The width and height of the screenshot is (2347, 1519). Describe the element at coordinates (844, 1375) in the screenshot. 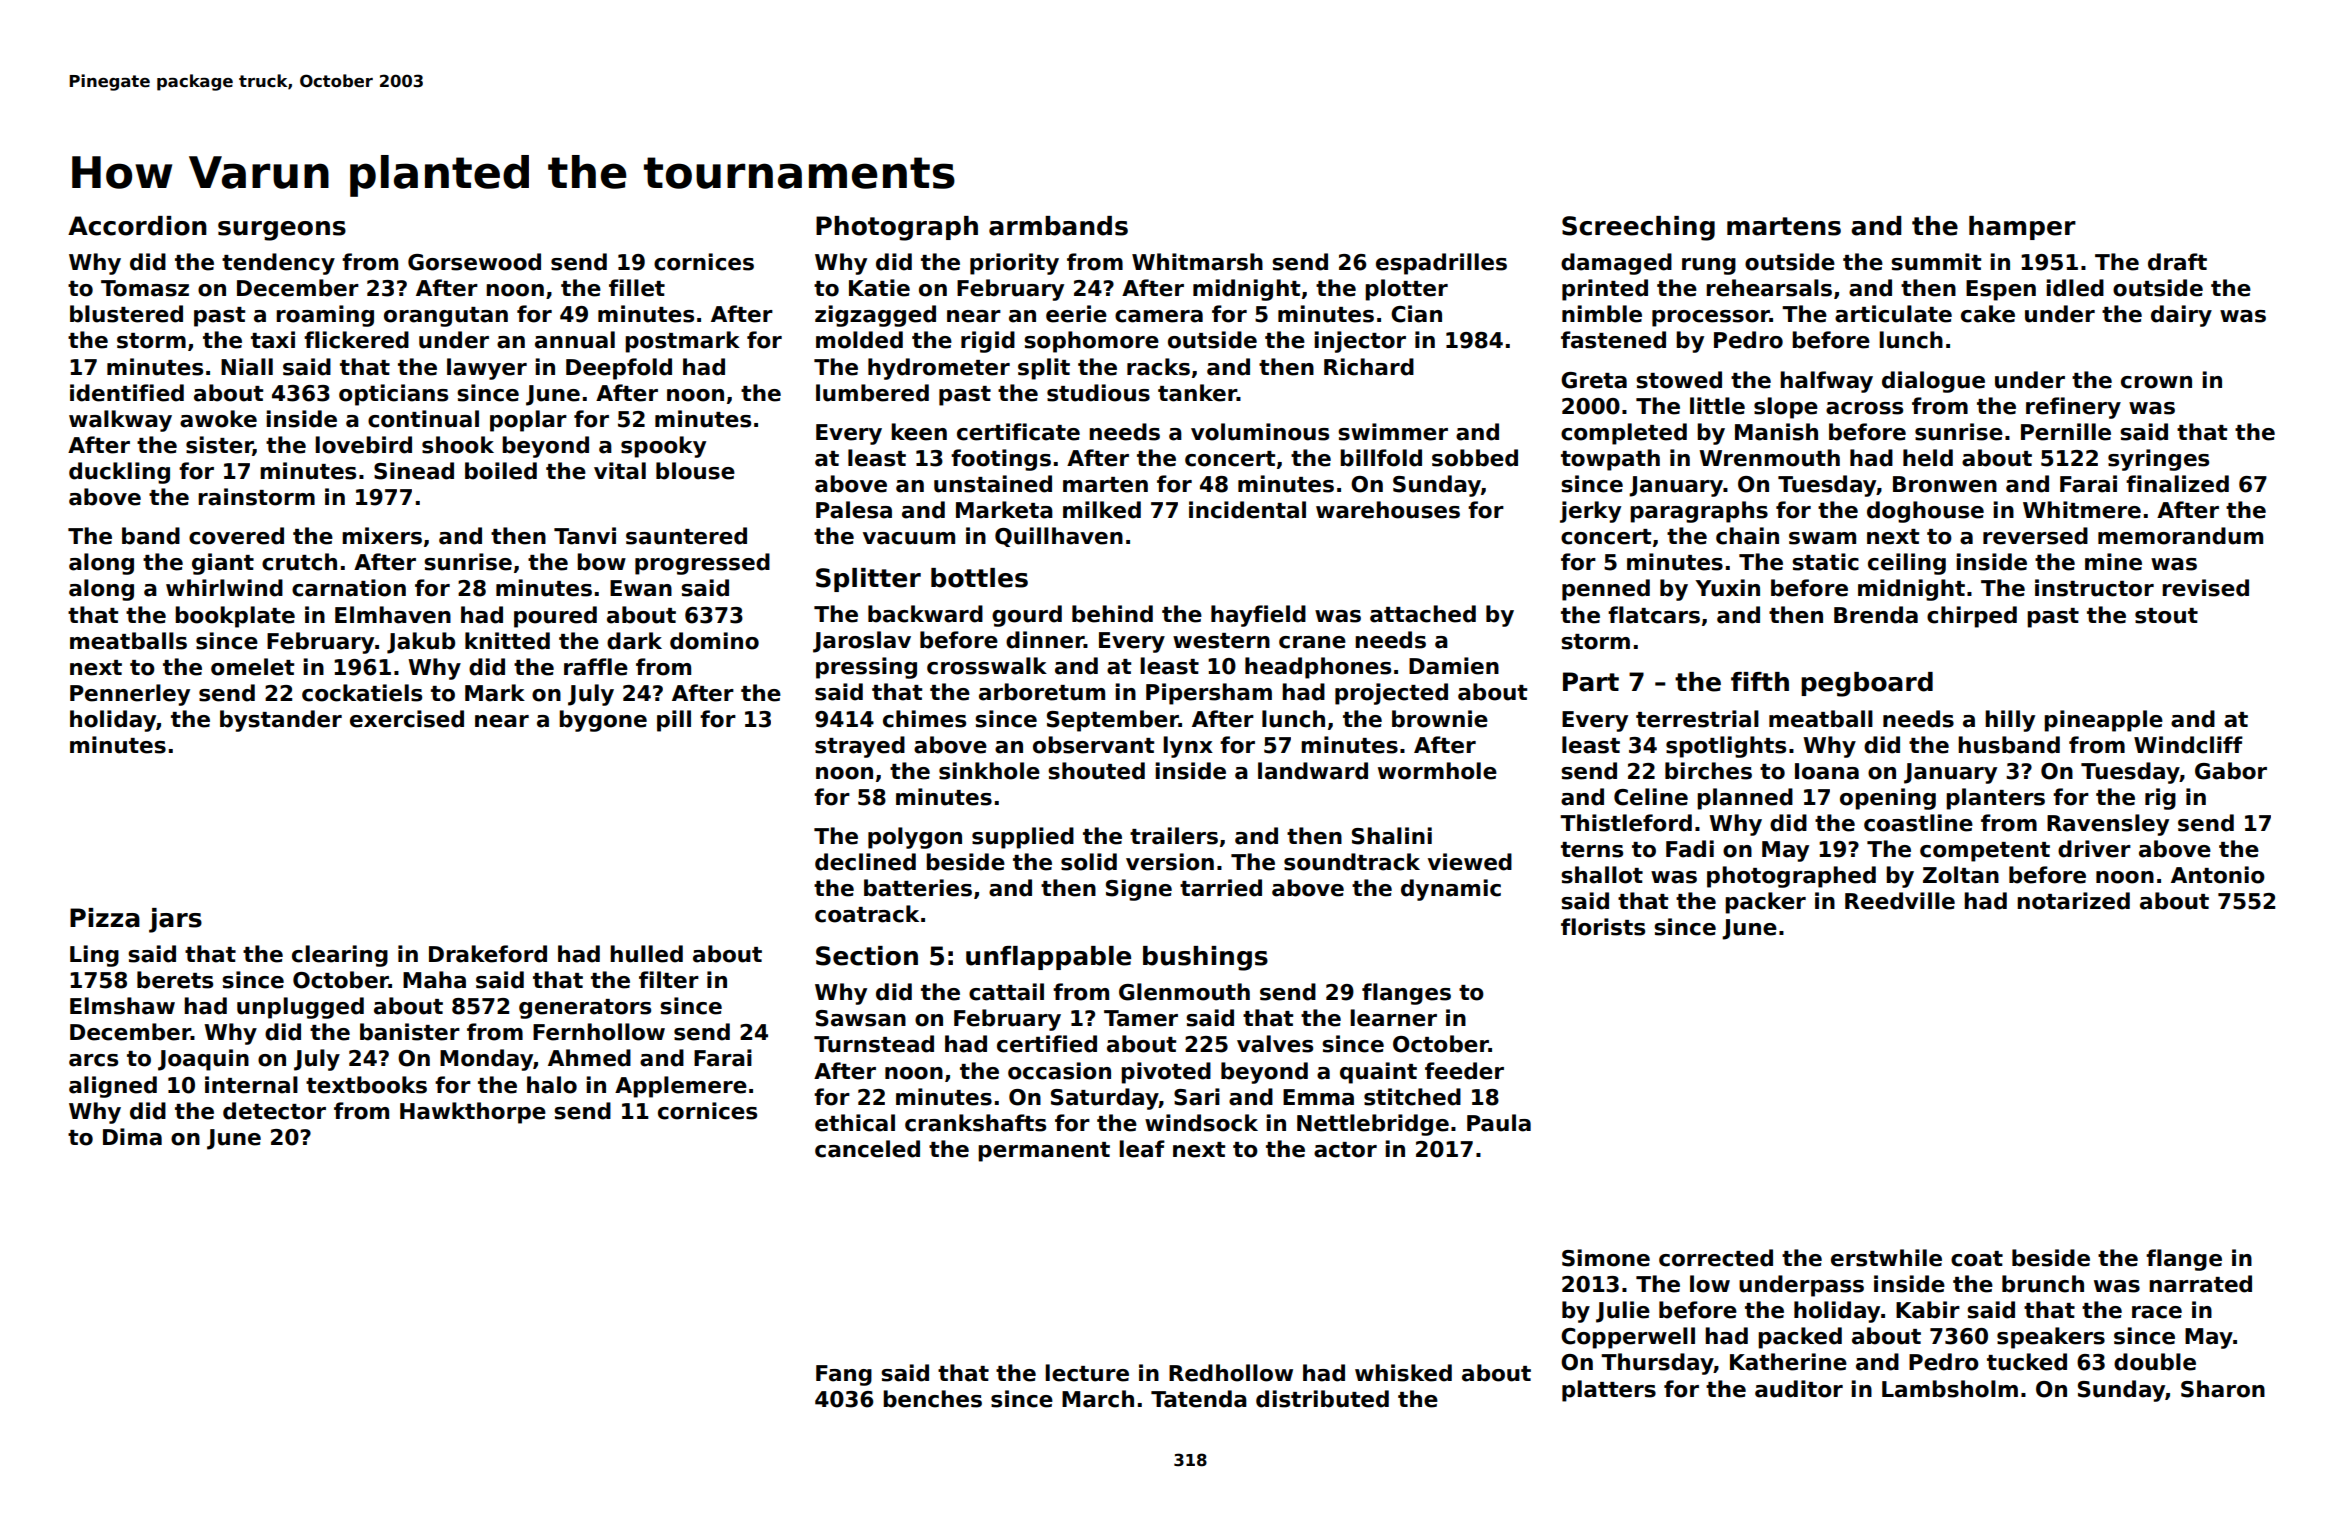

I see `Fang` at that location.
